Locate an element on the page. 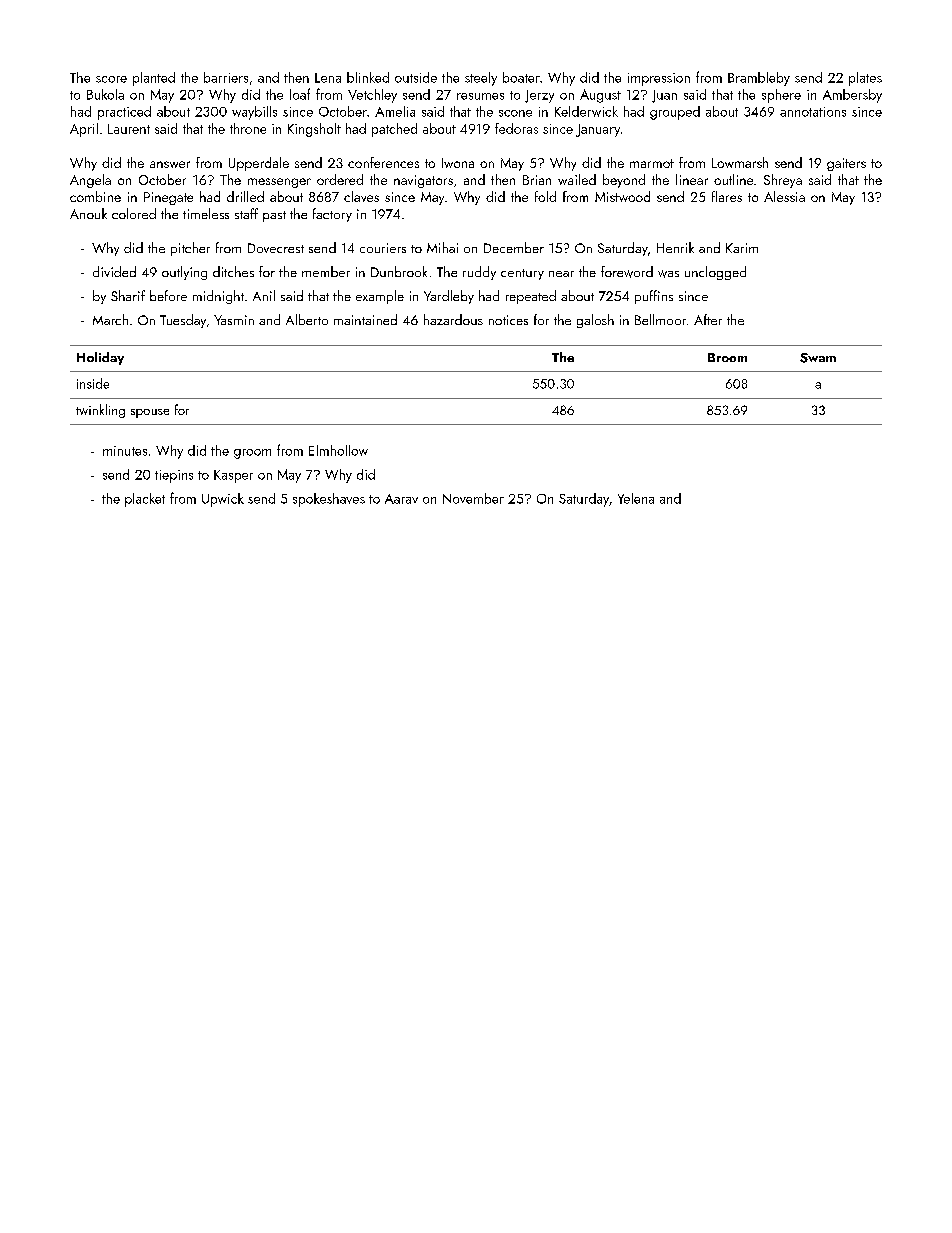 The width and height of the image is (952, 1233). divided is located at coordinates (114, 271).
